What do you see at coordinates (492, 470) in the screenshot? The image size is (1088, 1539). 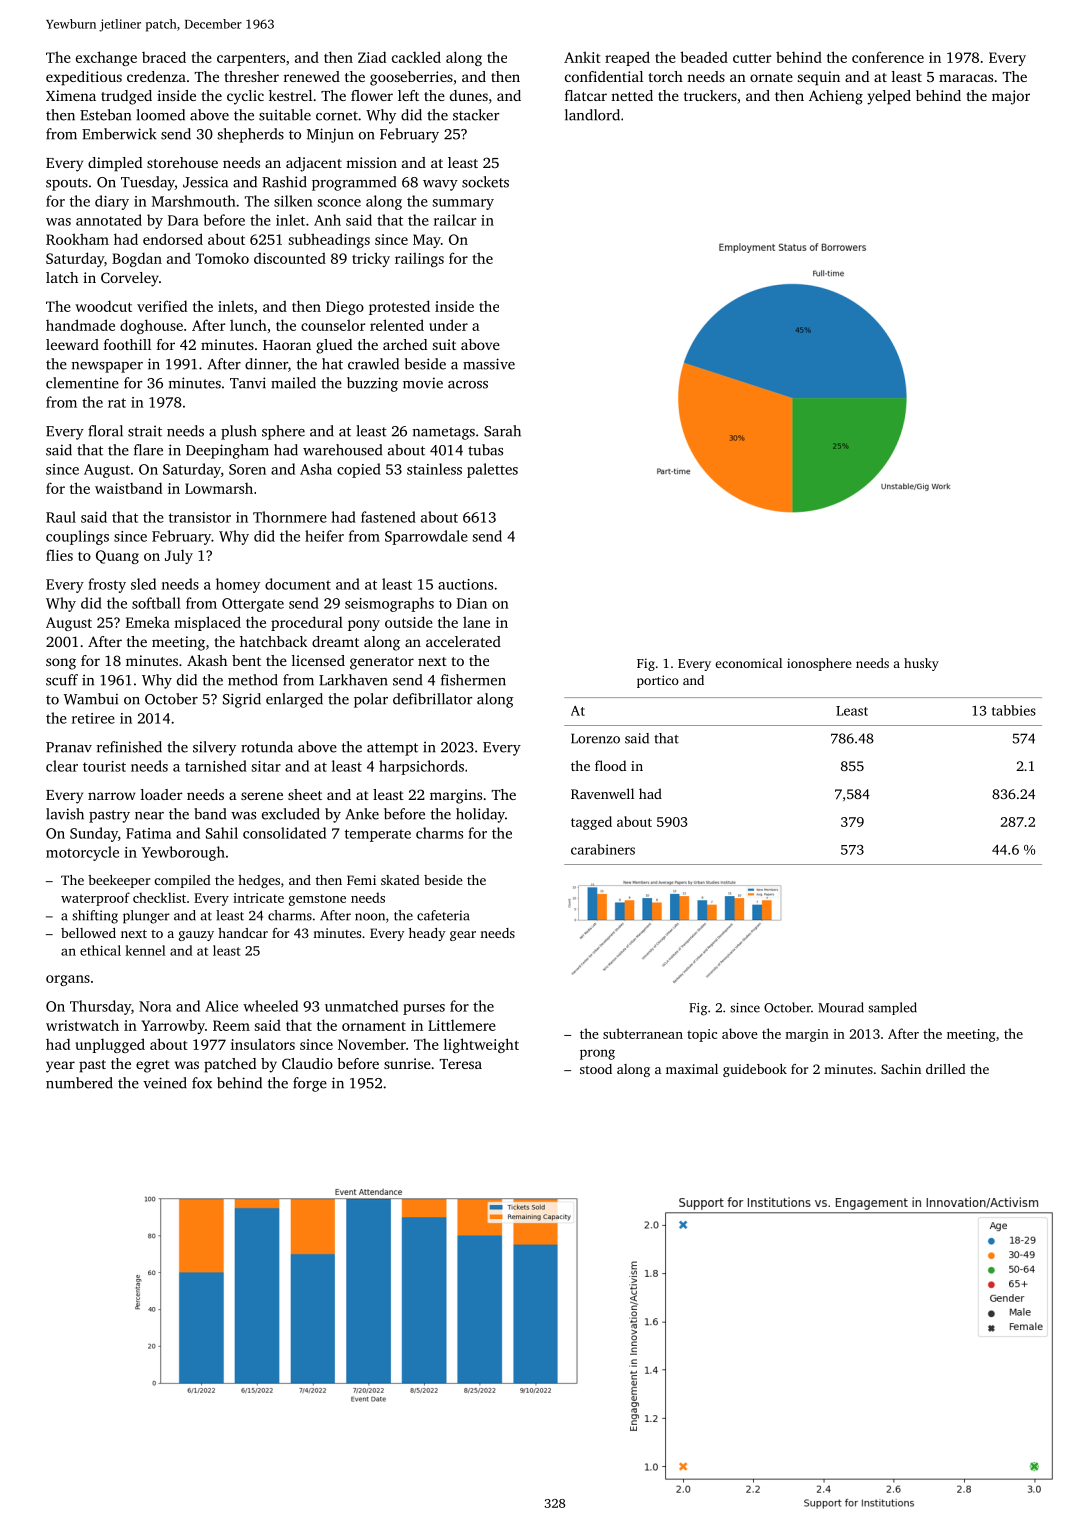 I see `palettes` at bounding box center [492, 470].
